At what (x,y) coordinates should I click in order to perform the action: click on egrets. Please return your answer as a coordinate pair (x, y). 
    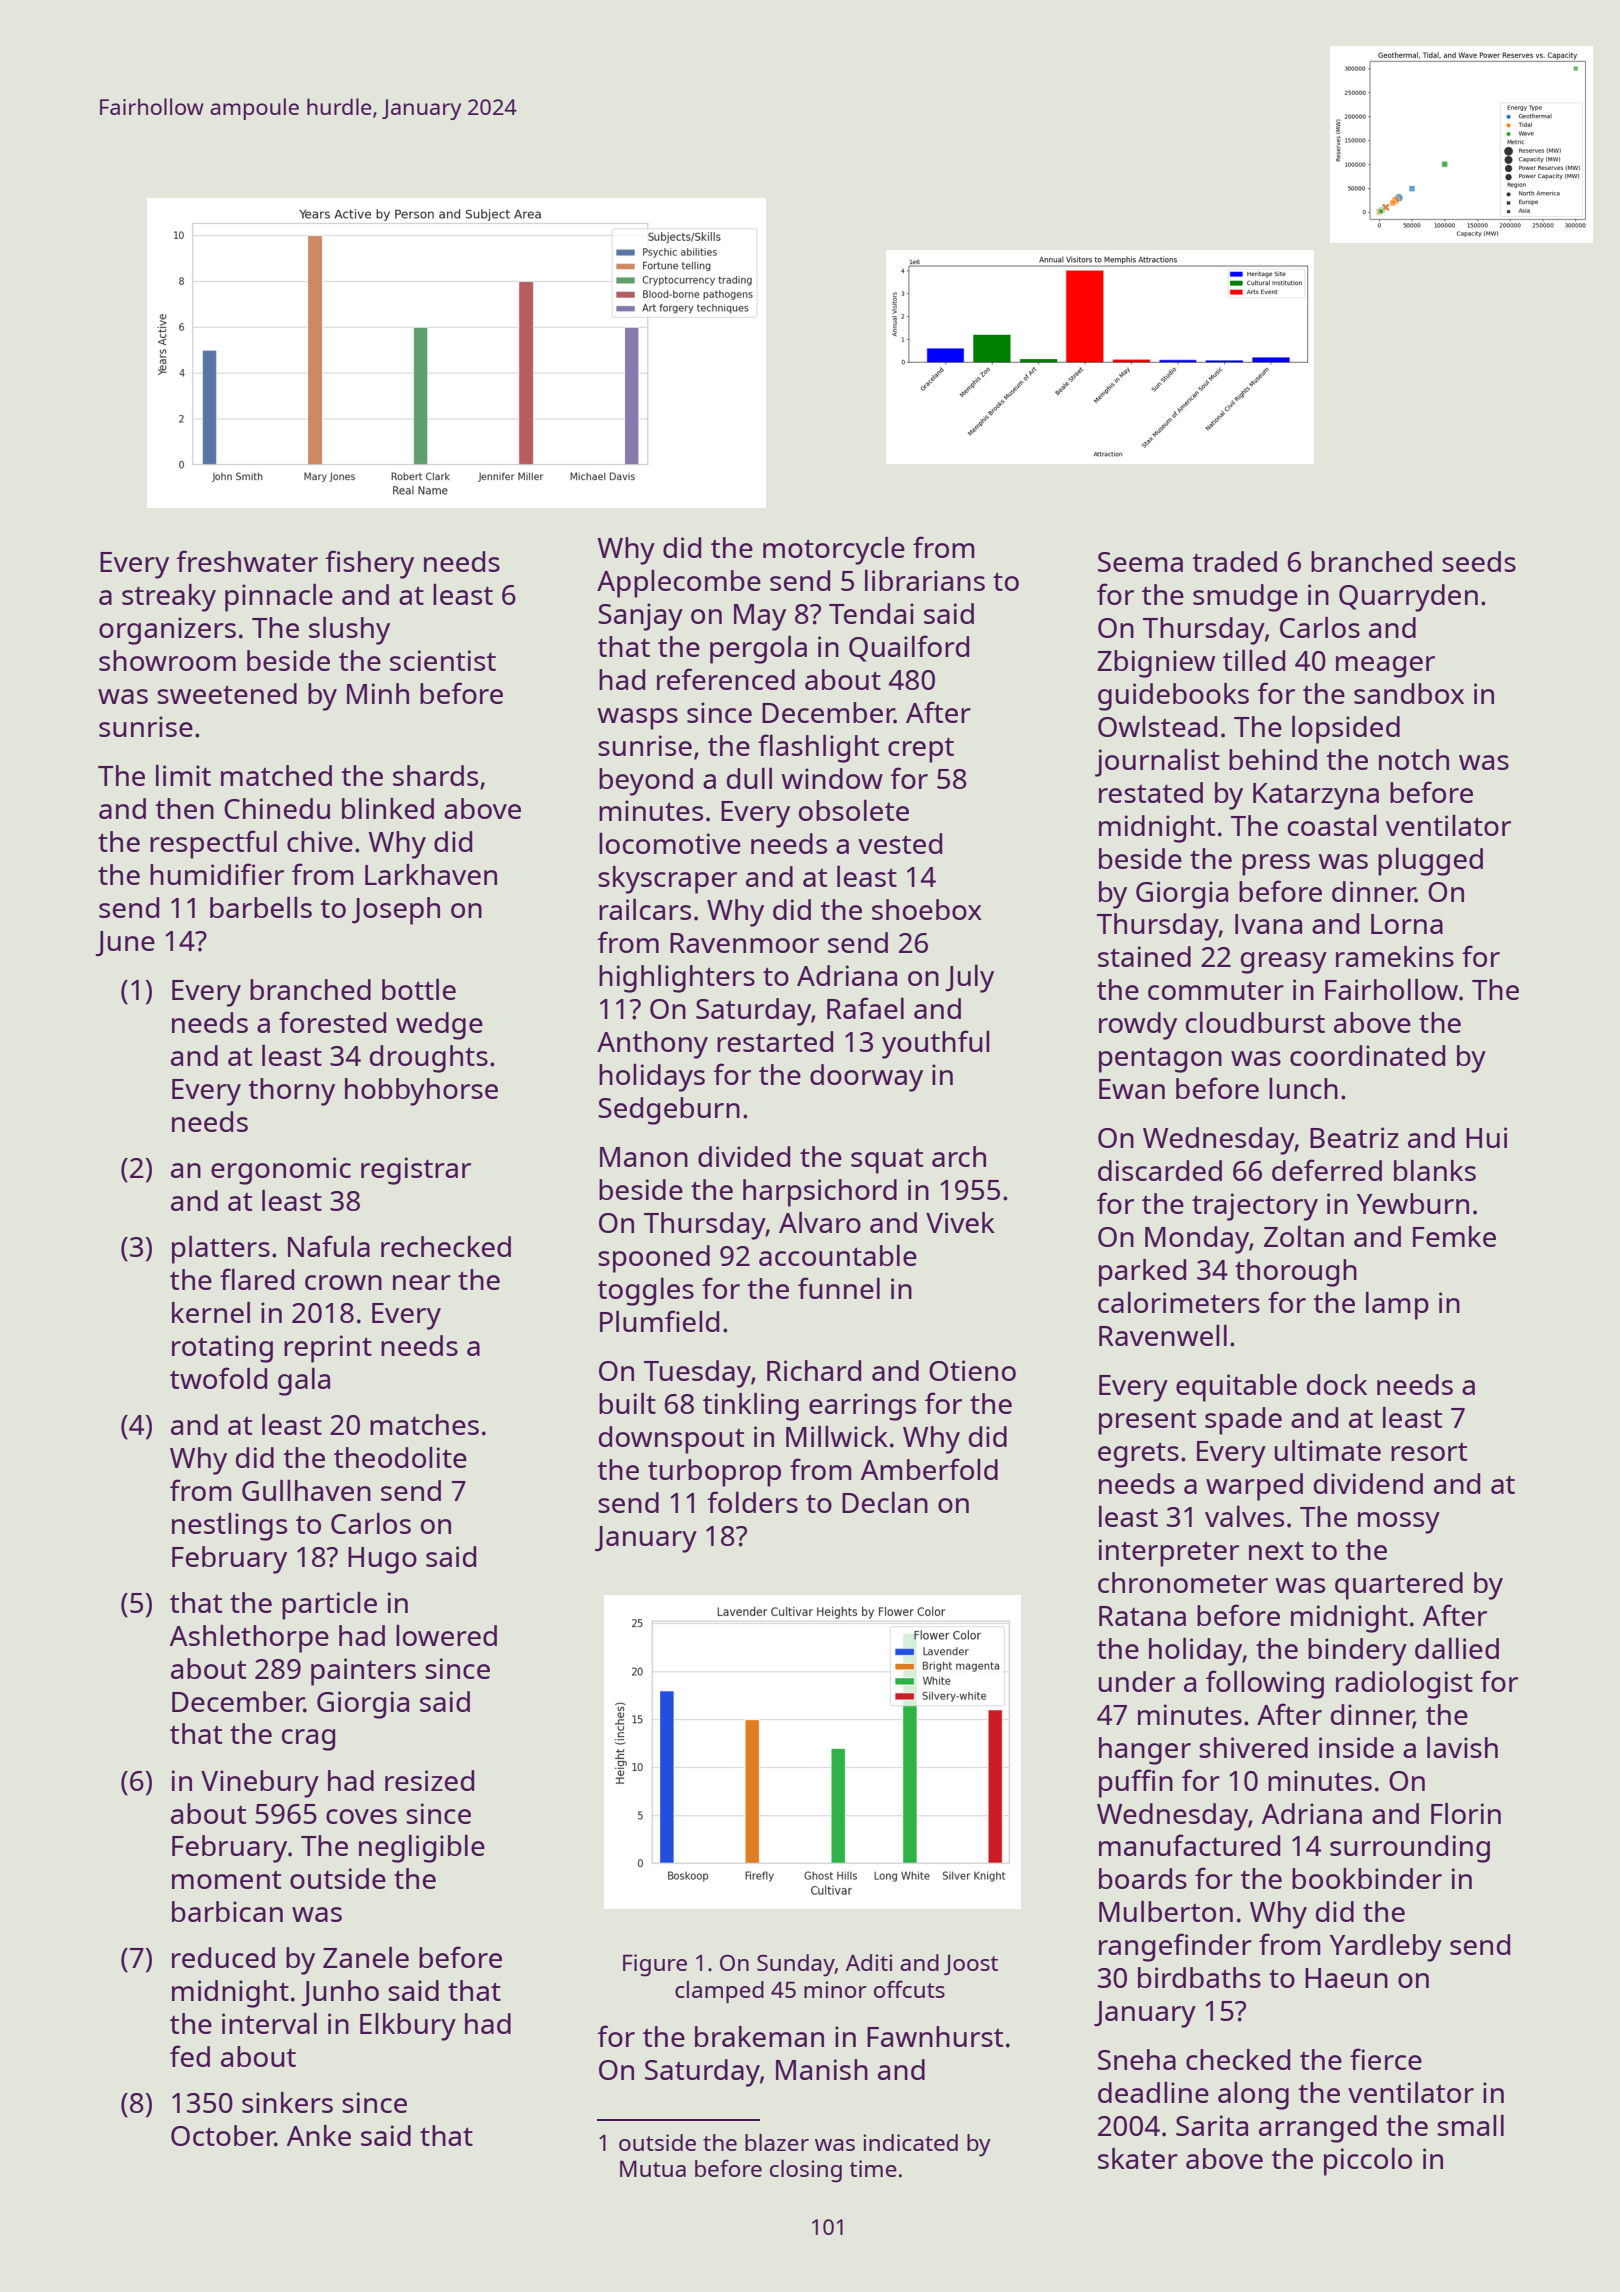
    Looking at the image, I should click on (1138, 1455).
